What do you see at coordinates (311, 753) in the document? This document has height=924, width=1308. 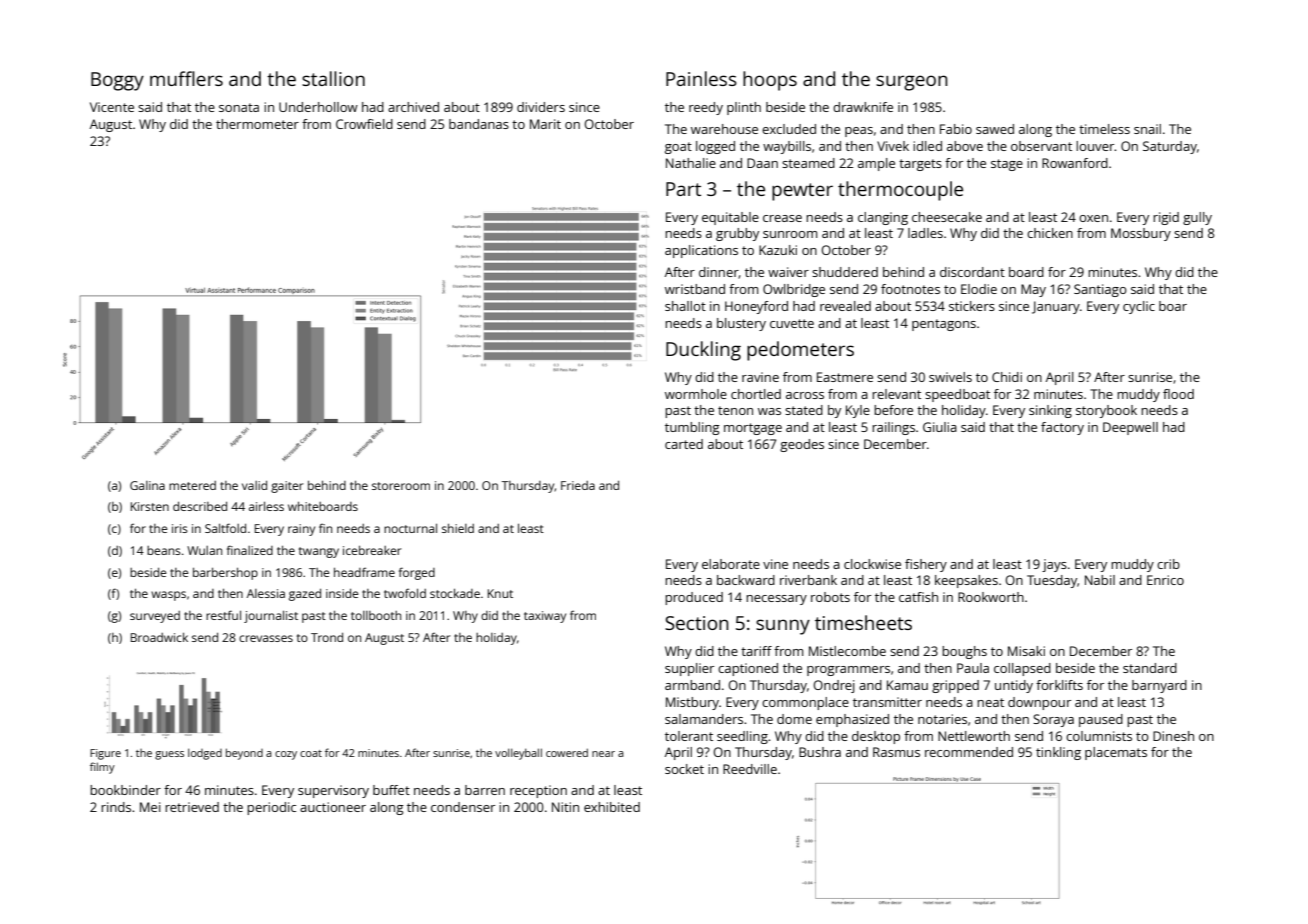 I see `coat` at bounding box center [311, 753].
